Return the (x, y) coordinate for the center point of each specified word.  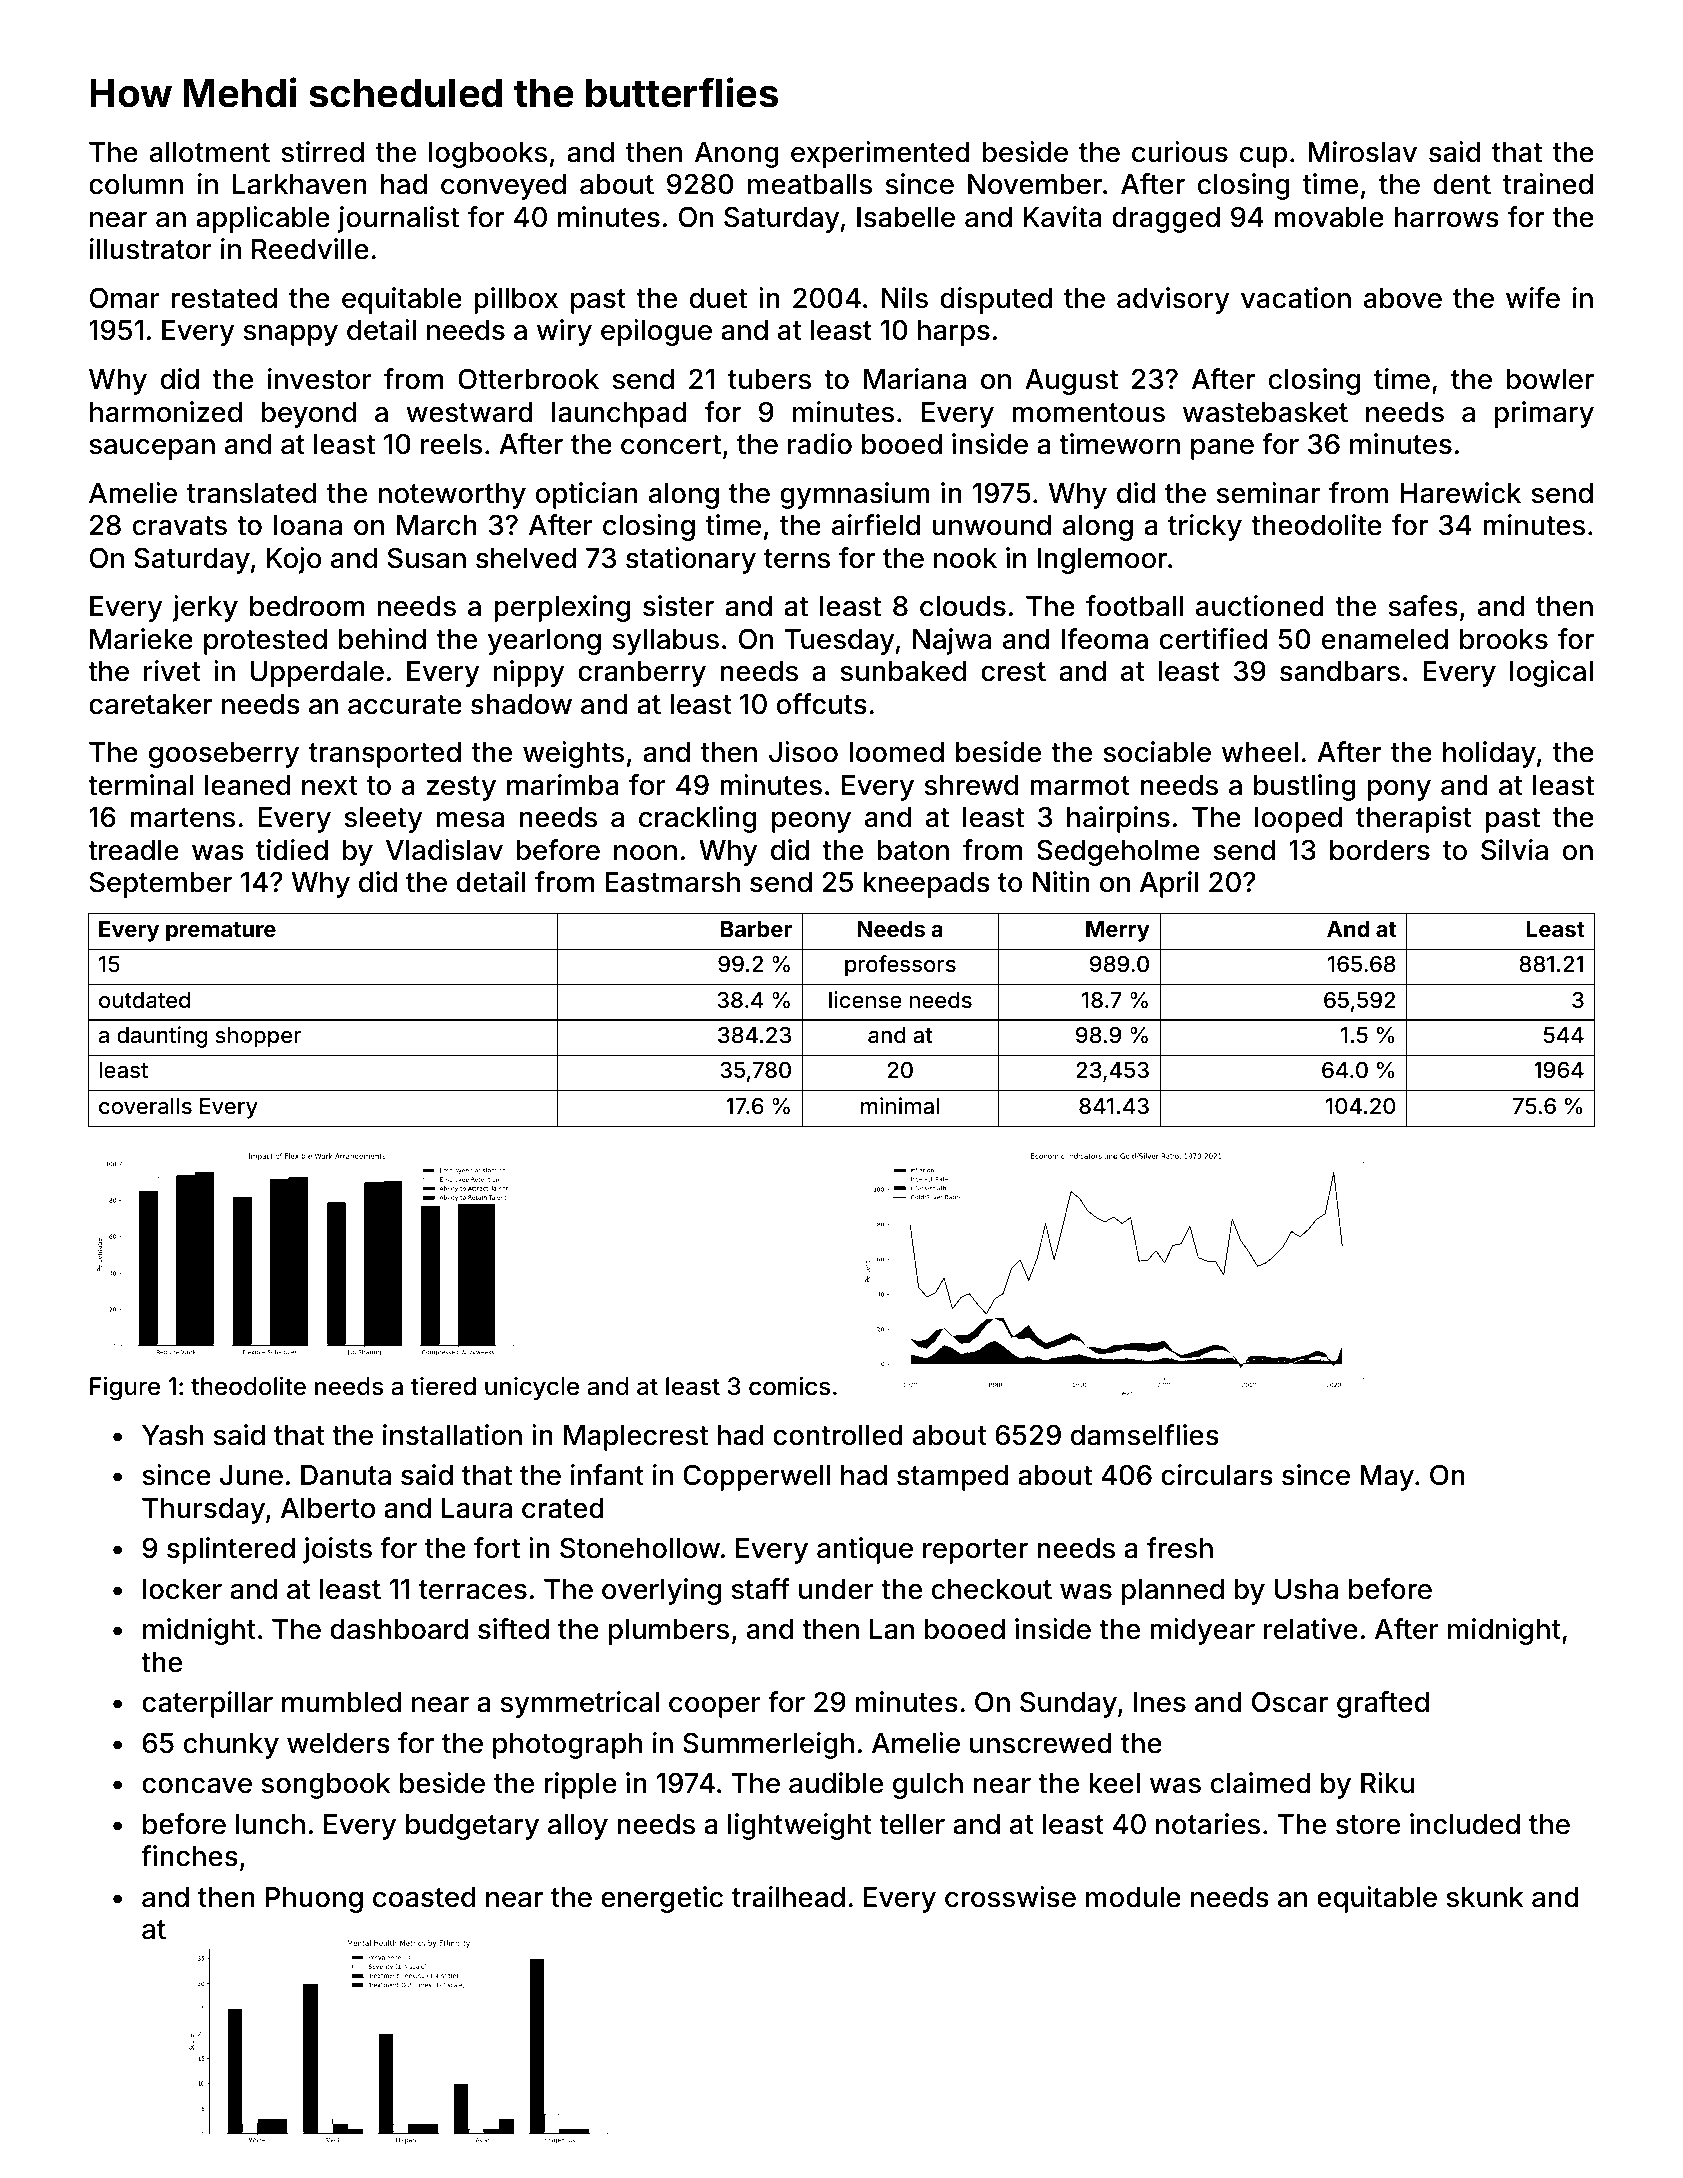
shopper (258, 1037)
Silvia (1514, 850)
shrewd (971, 785)
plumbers (669, 1632)
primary (1544, 414)
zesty (461, 788)
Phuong (314, 1900)
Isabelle (906, 217)
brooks (1504, 639)
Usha (1306, 1589)
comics (789, 1386)
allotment (210, 152)
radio (820, 444)
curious (1180, 152)
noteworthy (452, 496)
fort (497, 1548)
